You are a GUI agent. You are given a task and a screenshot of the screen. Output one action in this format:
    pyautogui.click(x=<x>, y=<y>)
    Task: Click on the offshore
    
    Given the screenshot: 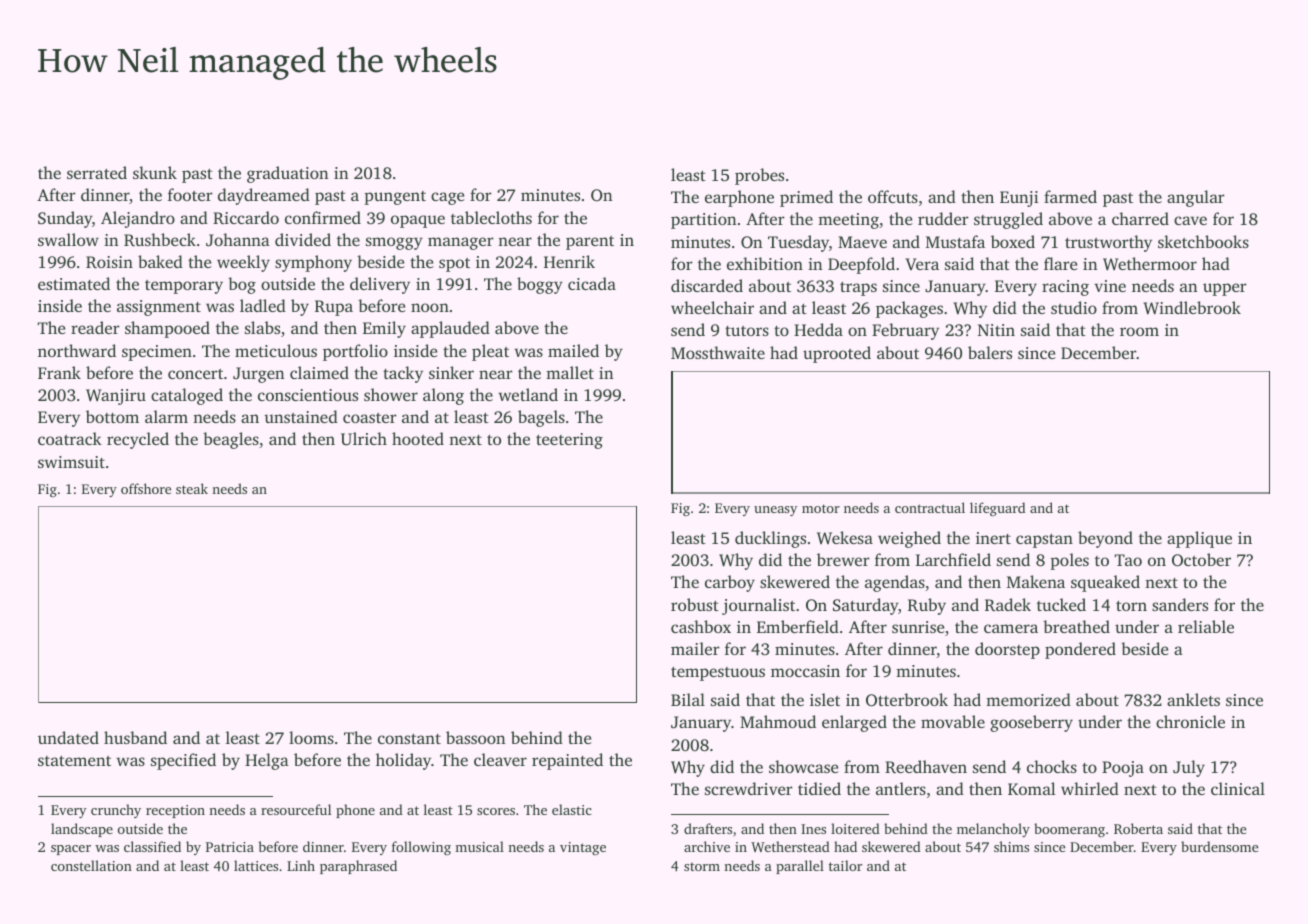 What is the action you would take?
    pyautogui.click(x=146, y=488)
